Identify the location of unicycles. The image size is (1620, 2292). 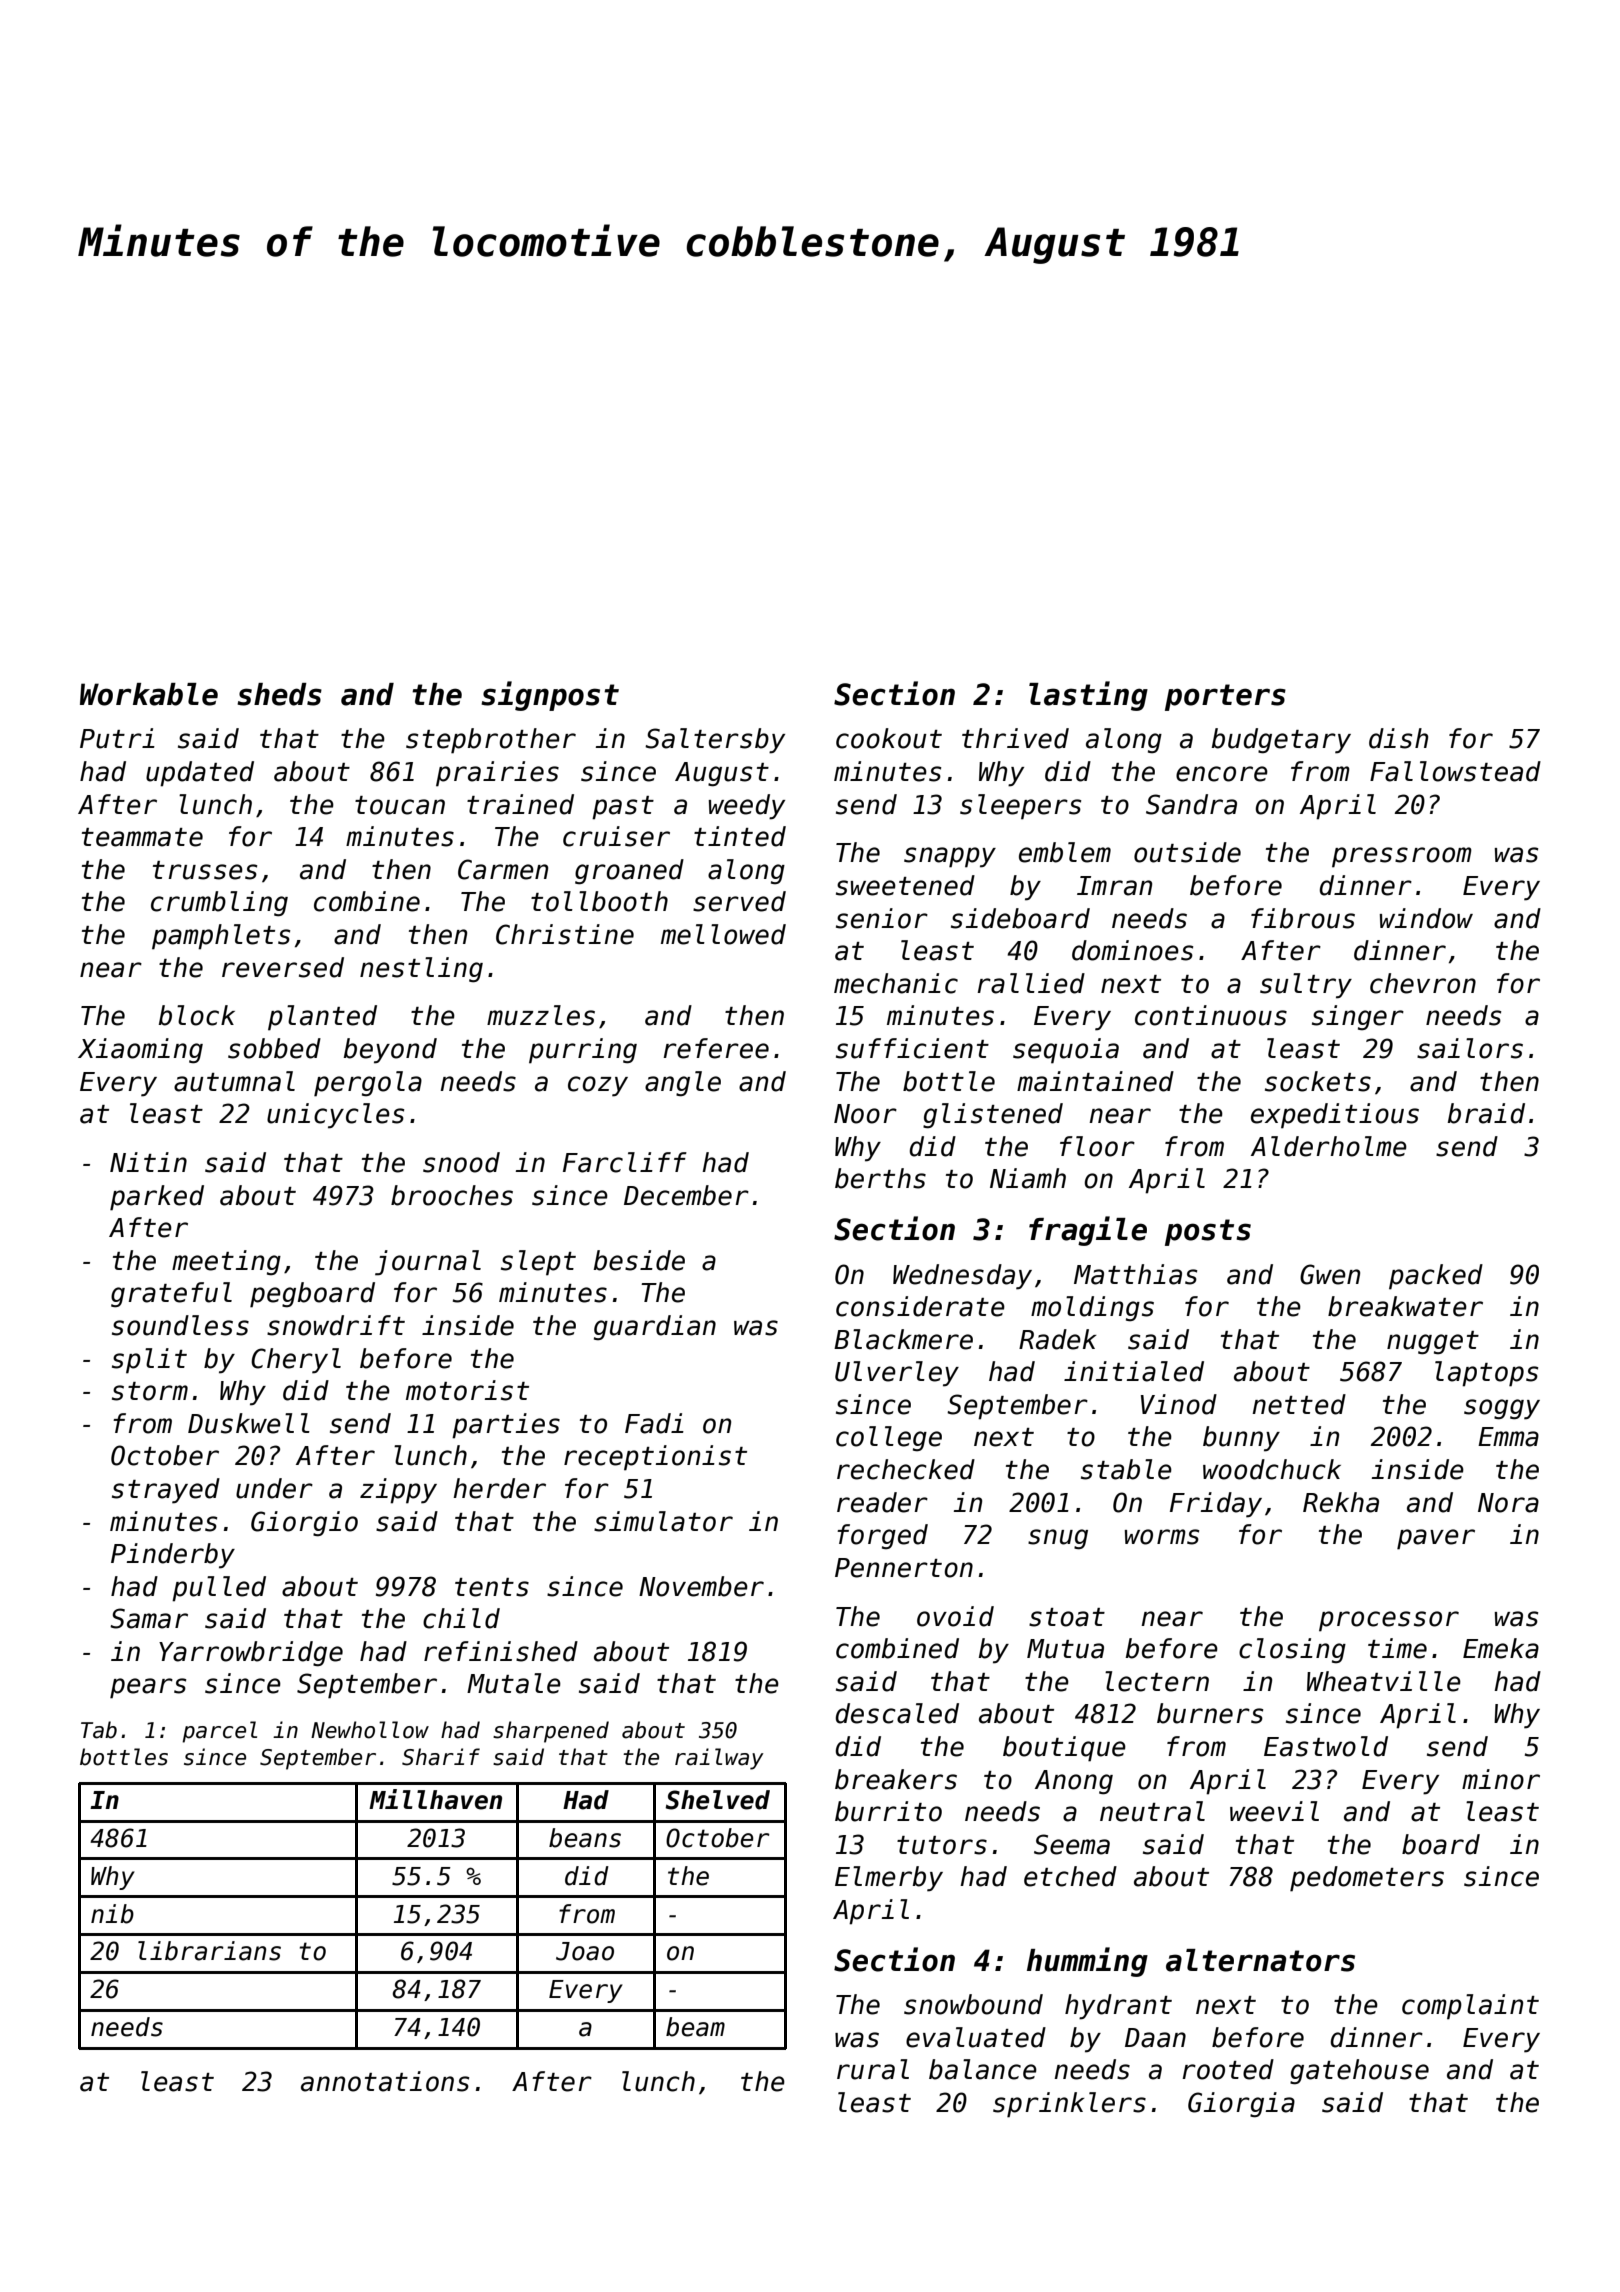
(335, 1116).
